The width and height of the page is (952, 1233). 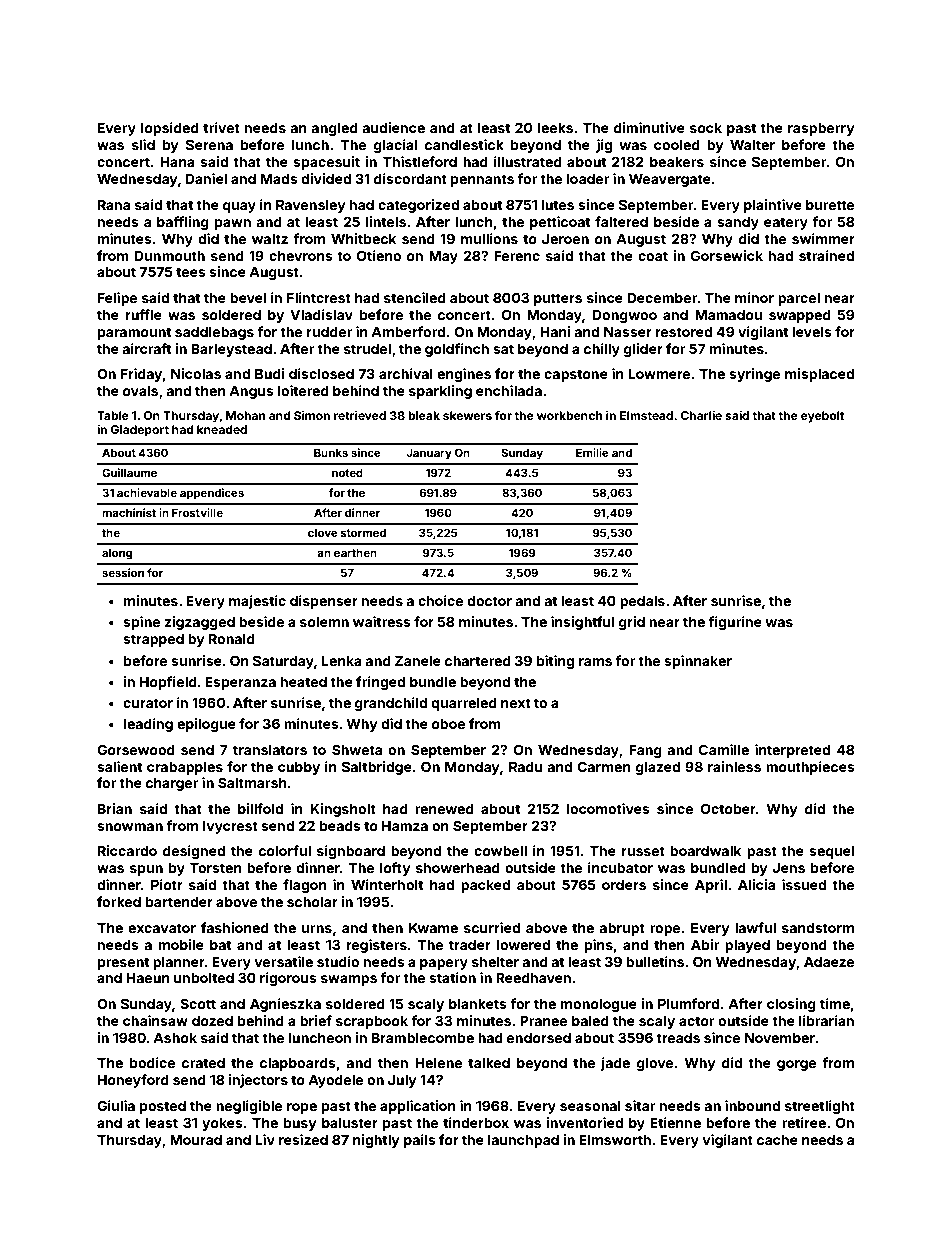 What do you see at coordinates (786, 223) in the page?
I see `eatery` at bounding box center [786, 223].
